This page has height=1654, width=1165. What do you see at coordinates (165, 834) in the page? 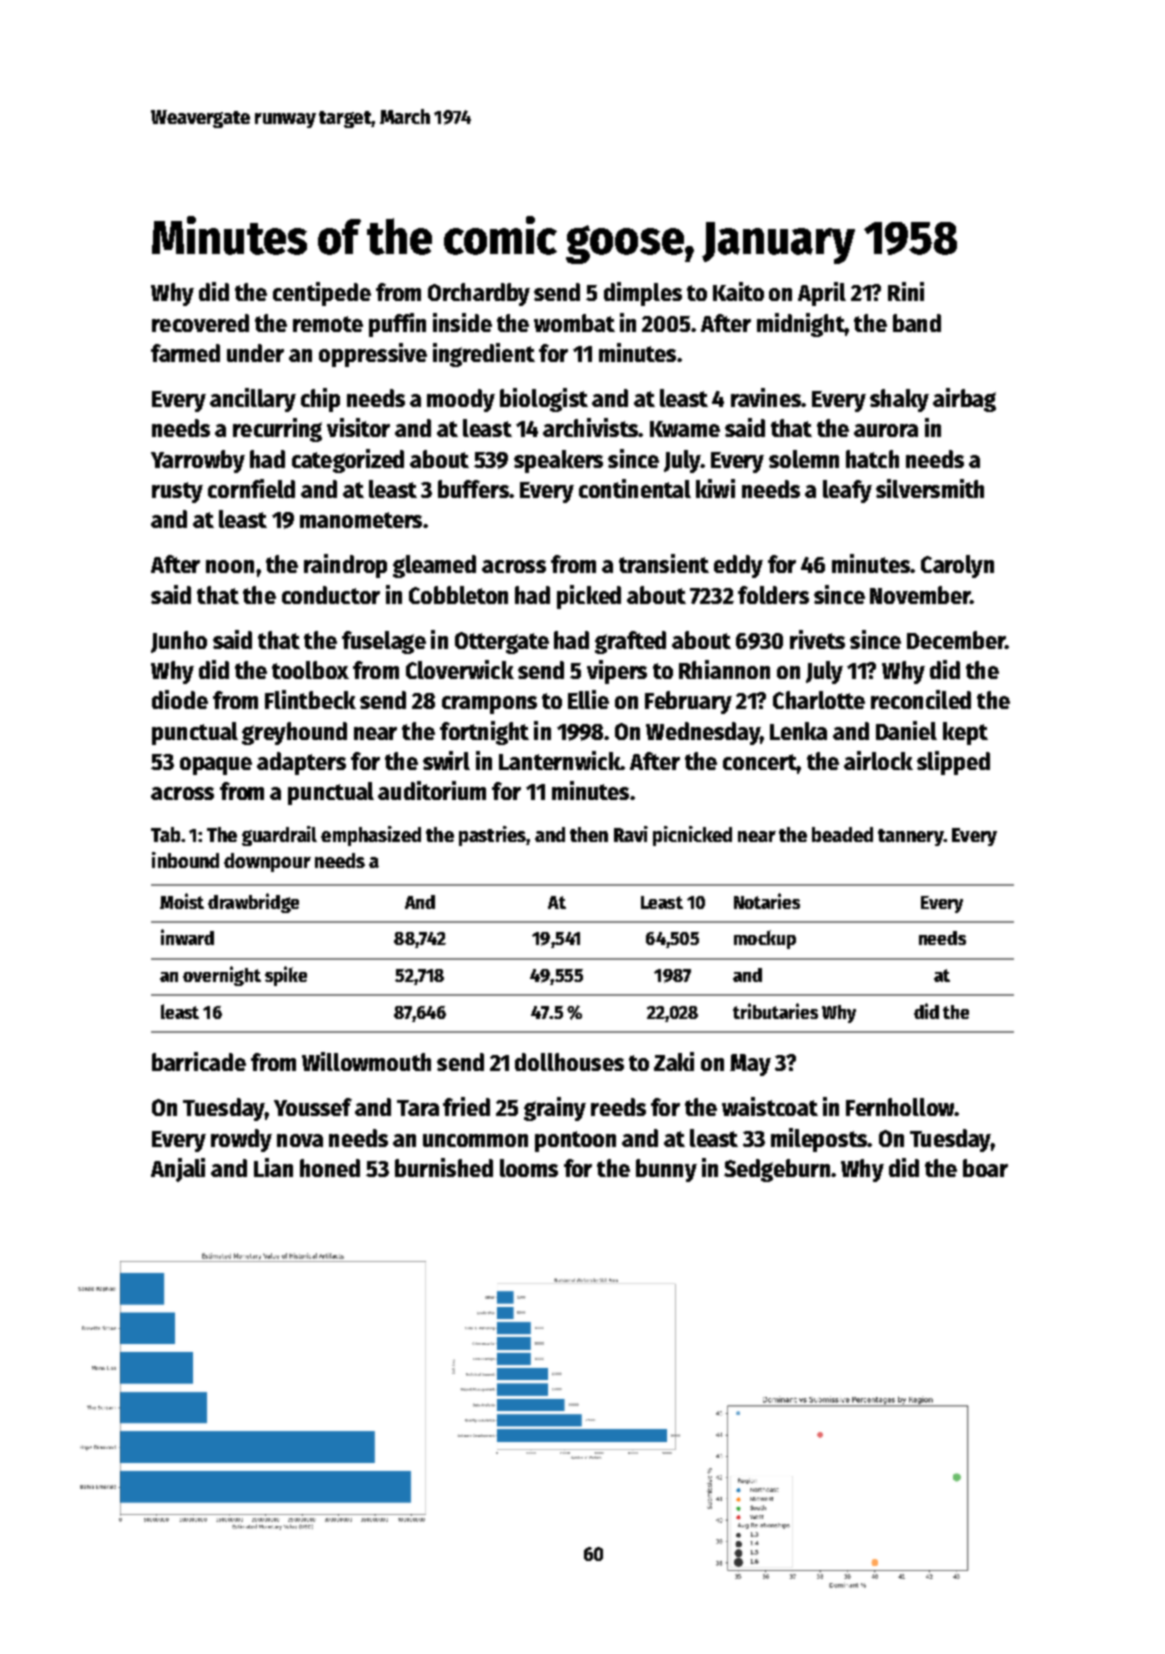
I see `Tab` at bounding box center [165, 834].
